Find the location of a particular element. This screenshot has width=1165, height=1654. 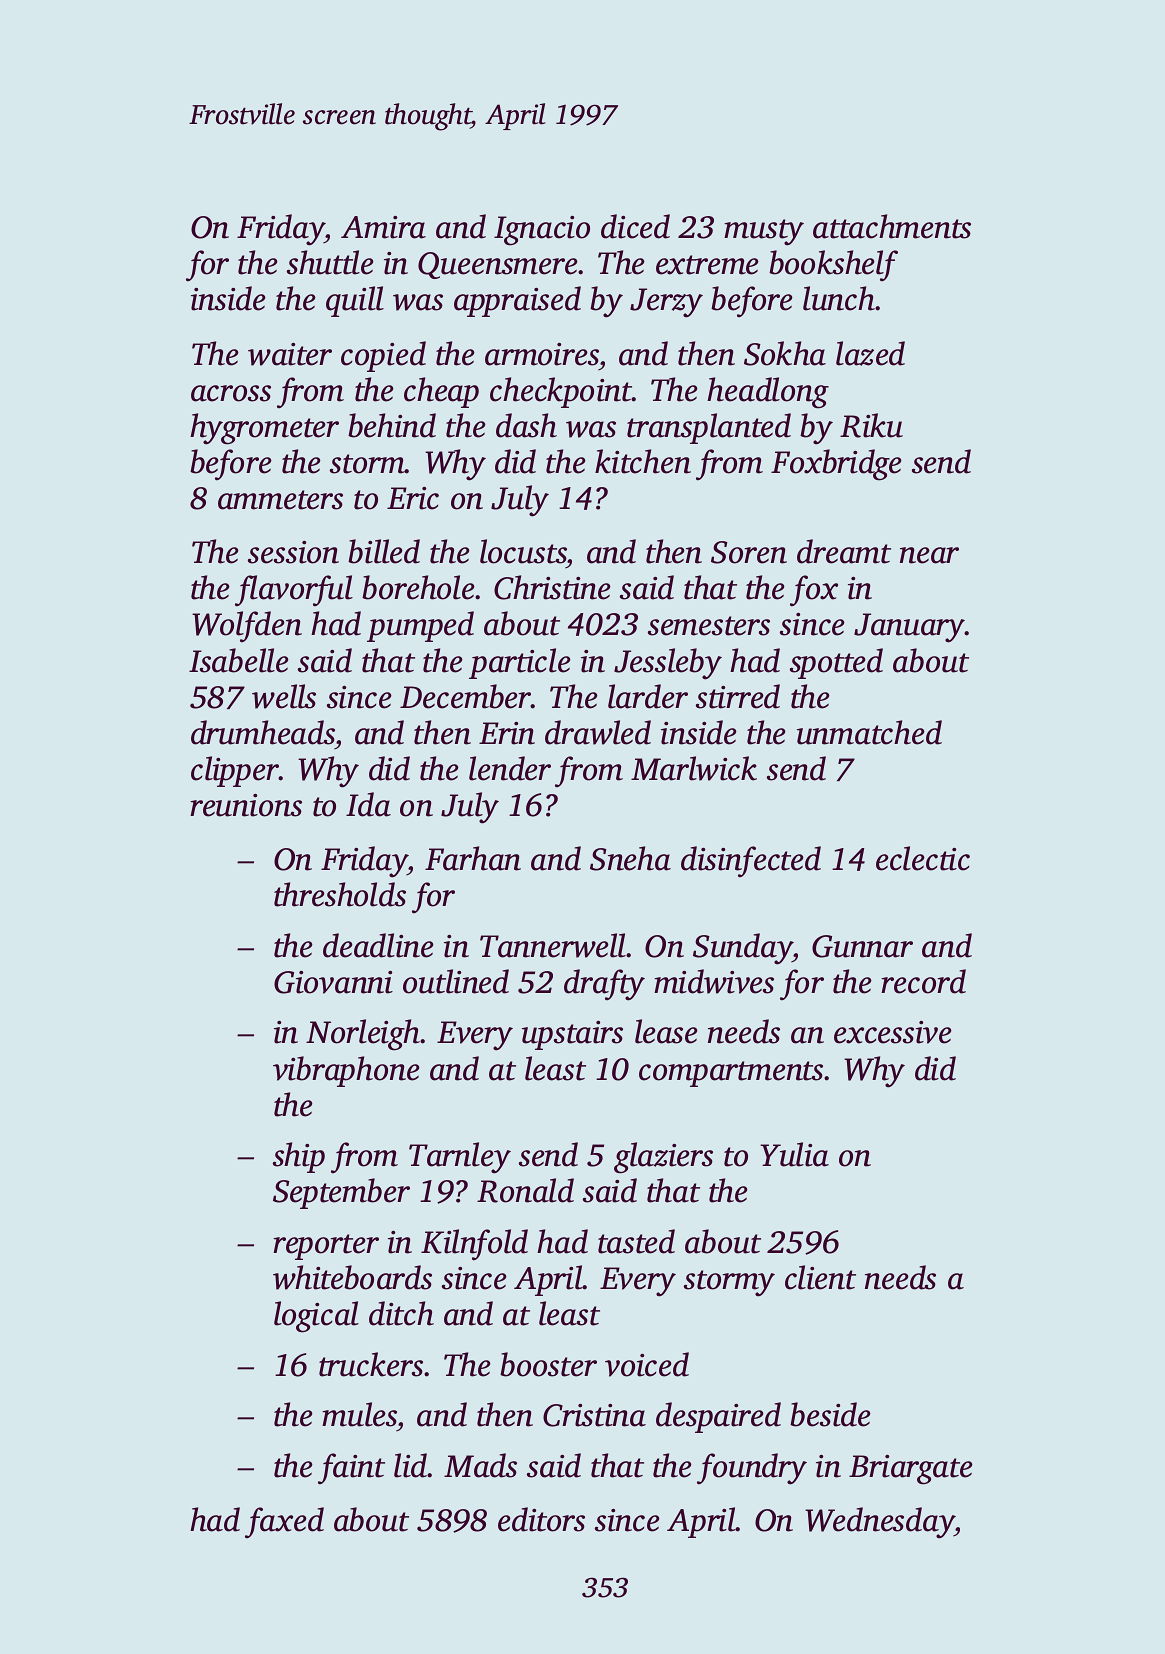

ammeters is located at coordinates (280, 500).
